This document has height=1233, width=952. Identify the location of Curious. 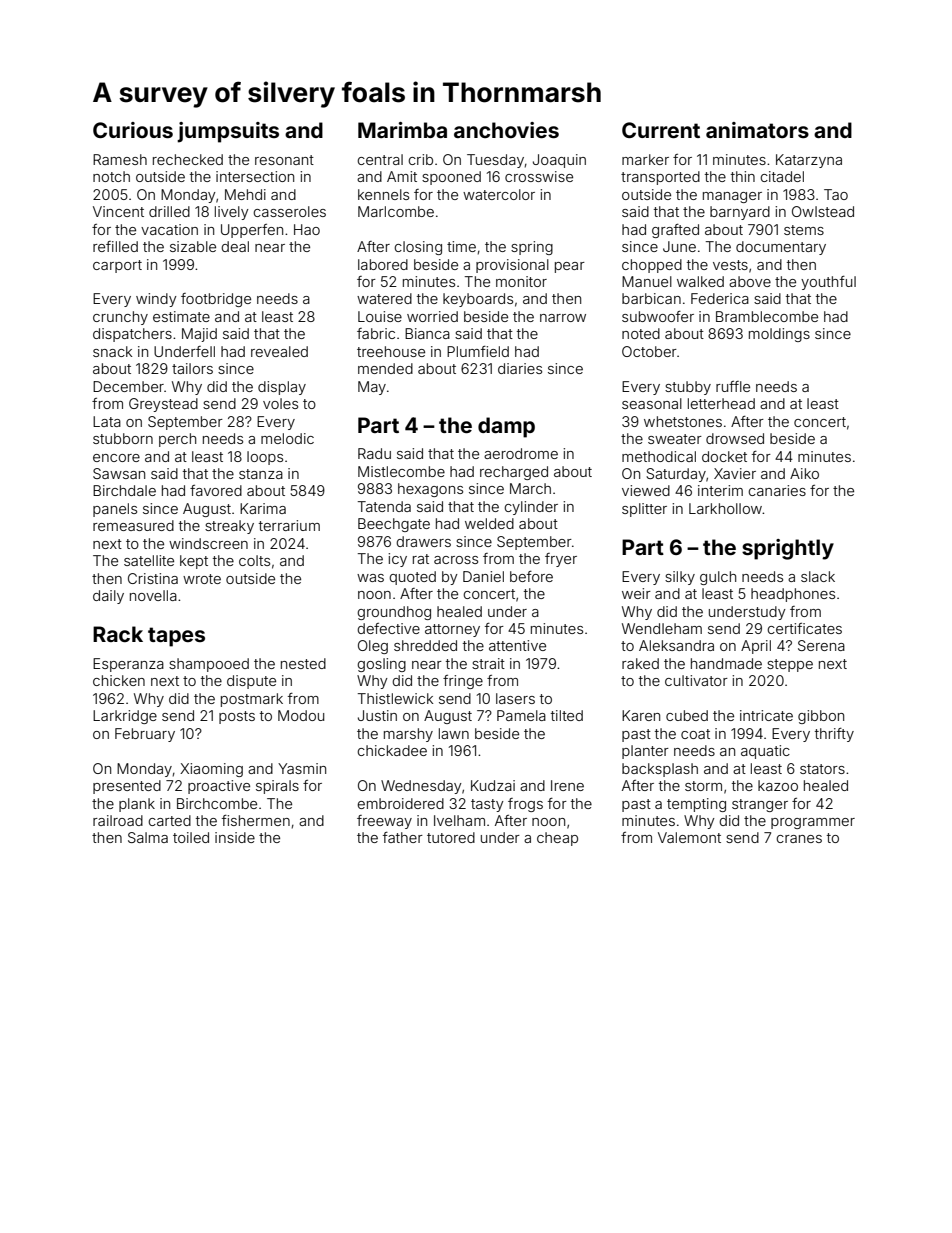
(133, 130).
